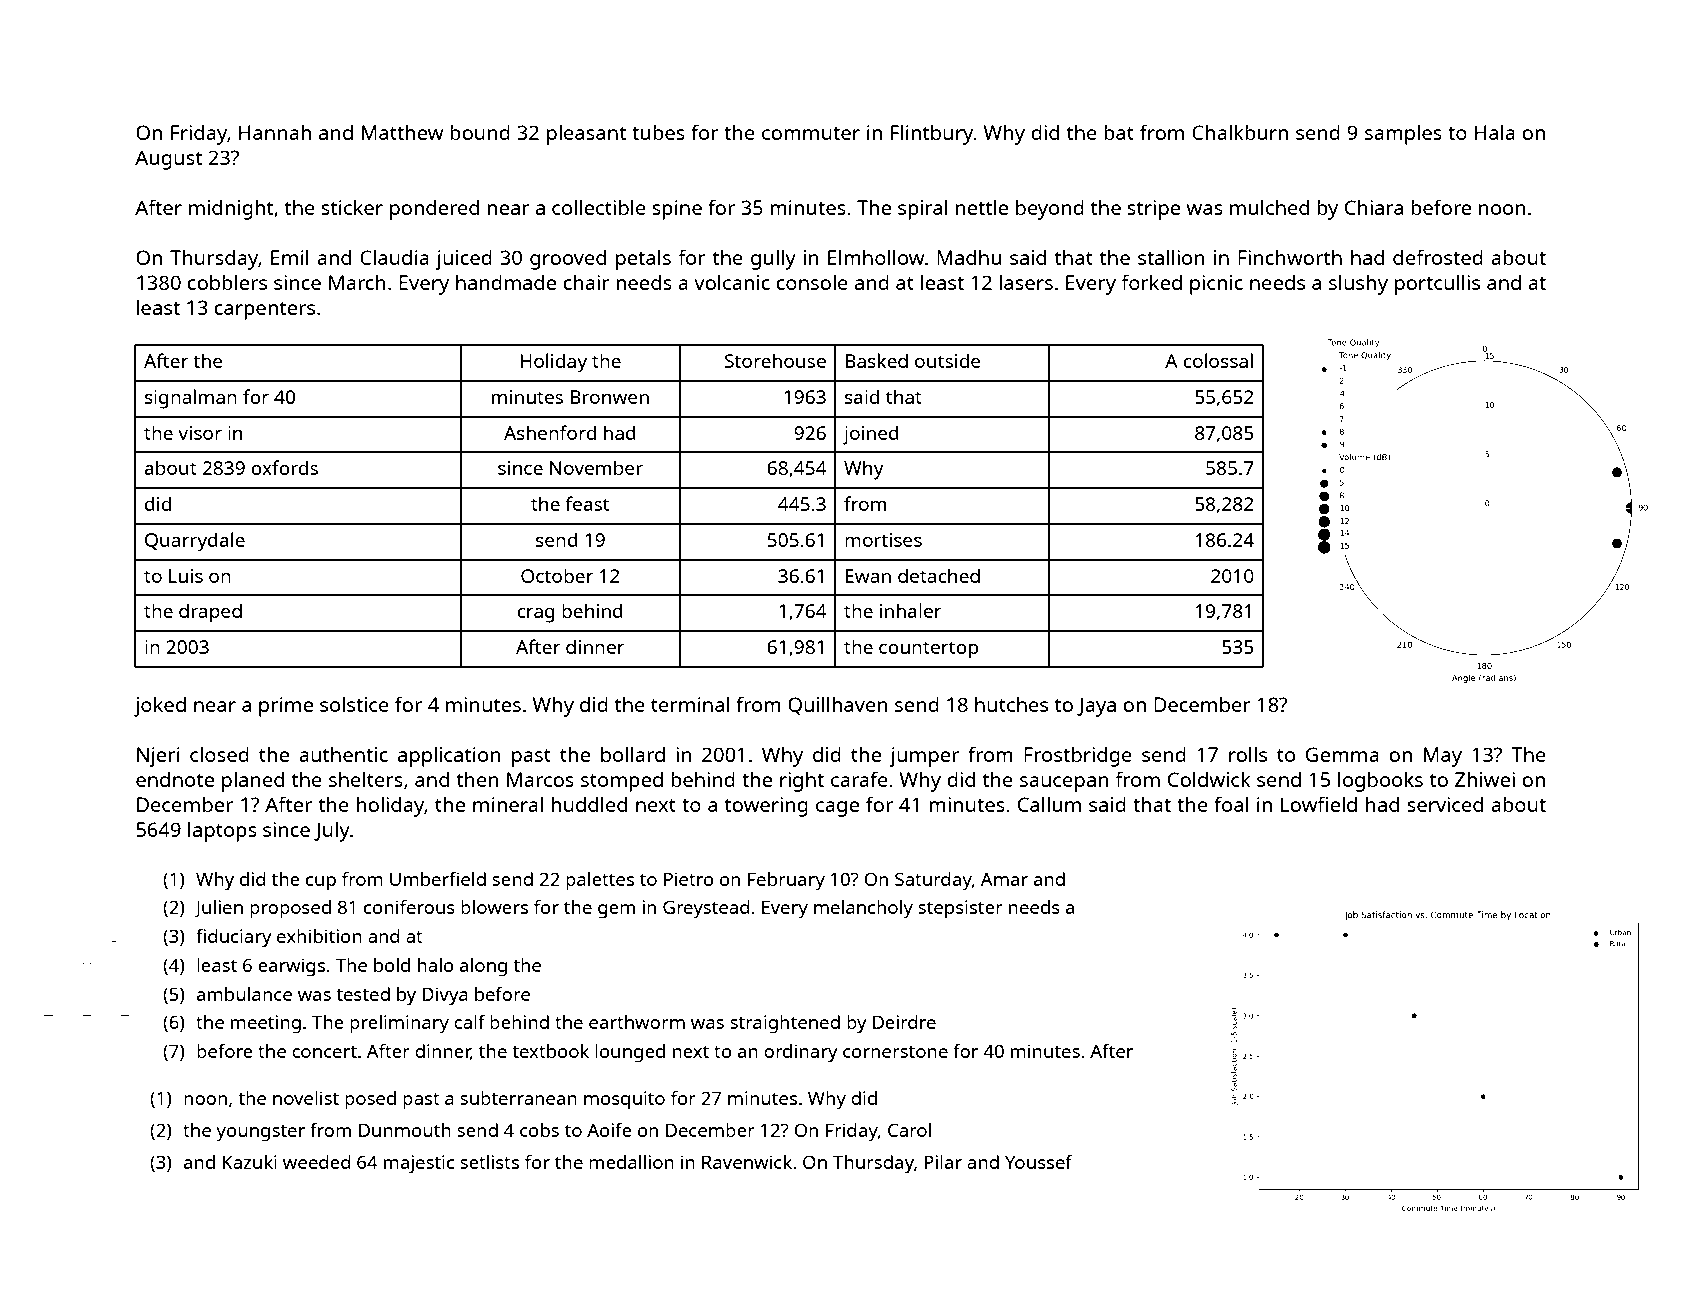  What do you see at coordinates (939, 575) in the screenshot?
I see `detached` at bounding box center [939, 575].
